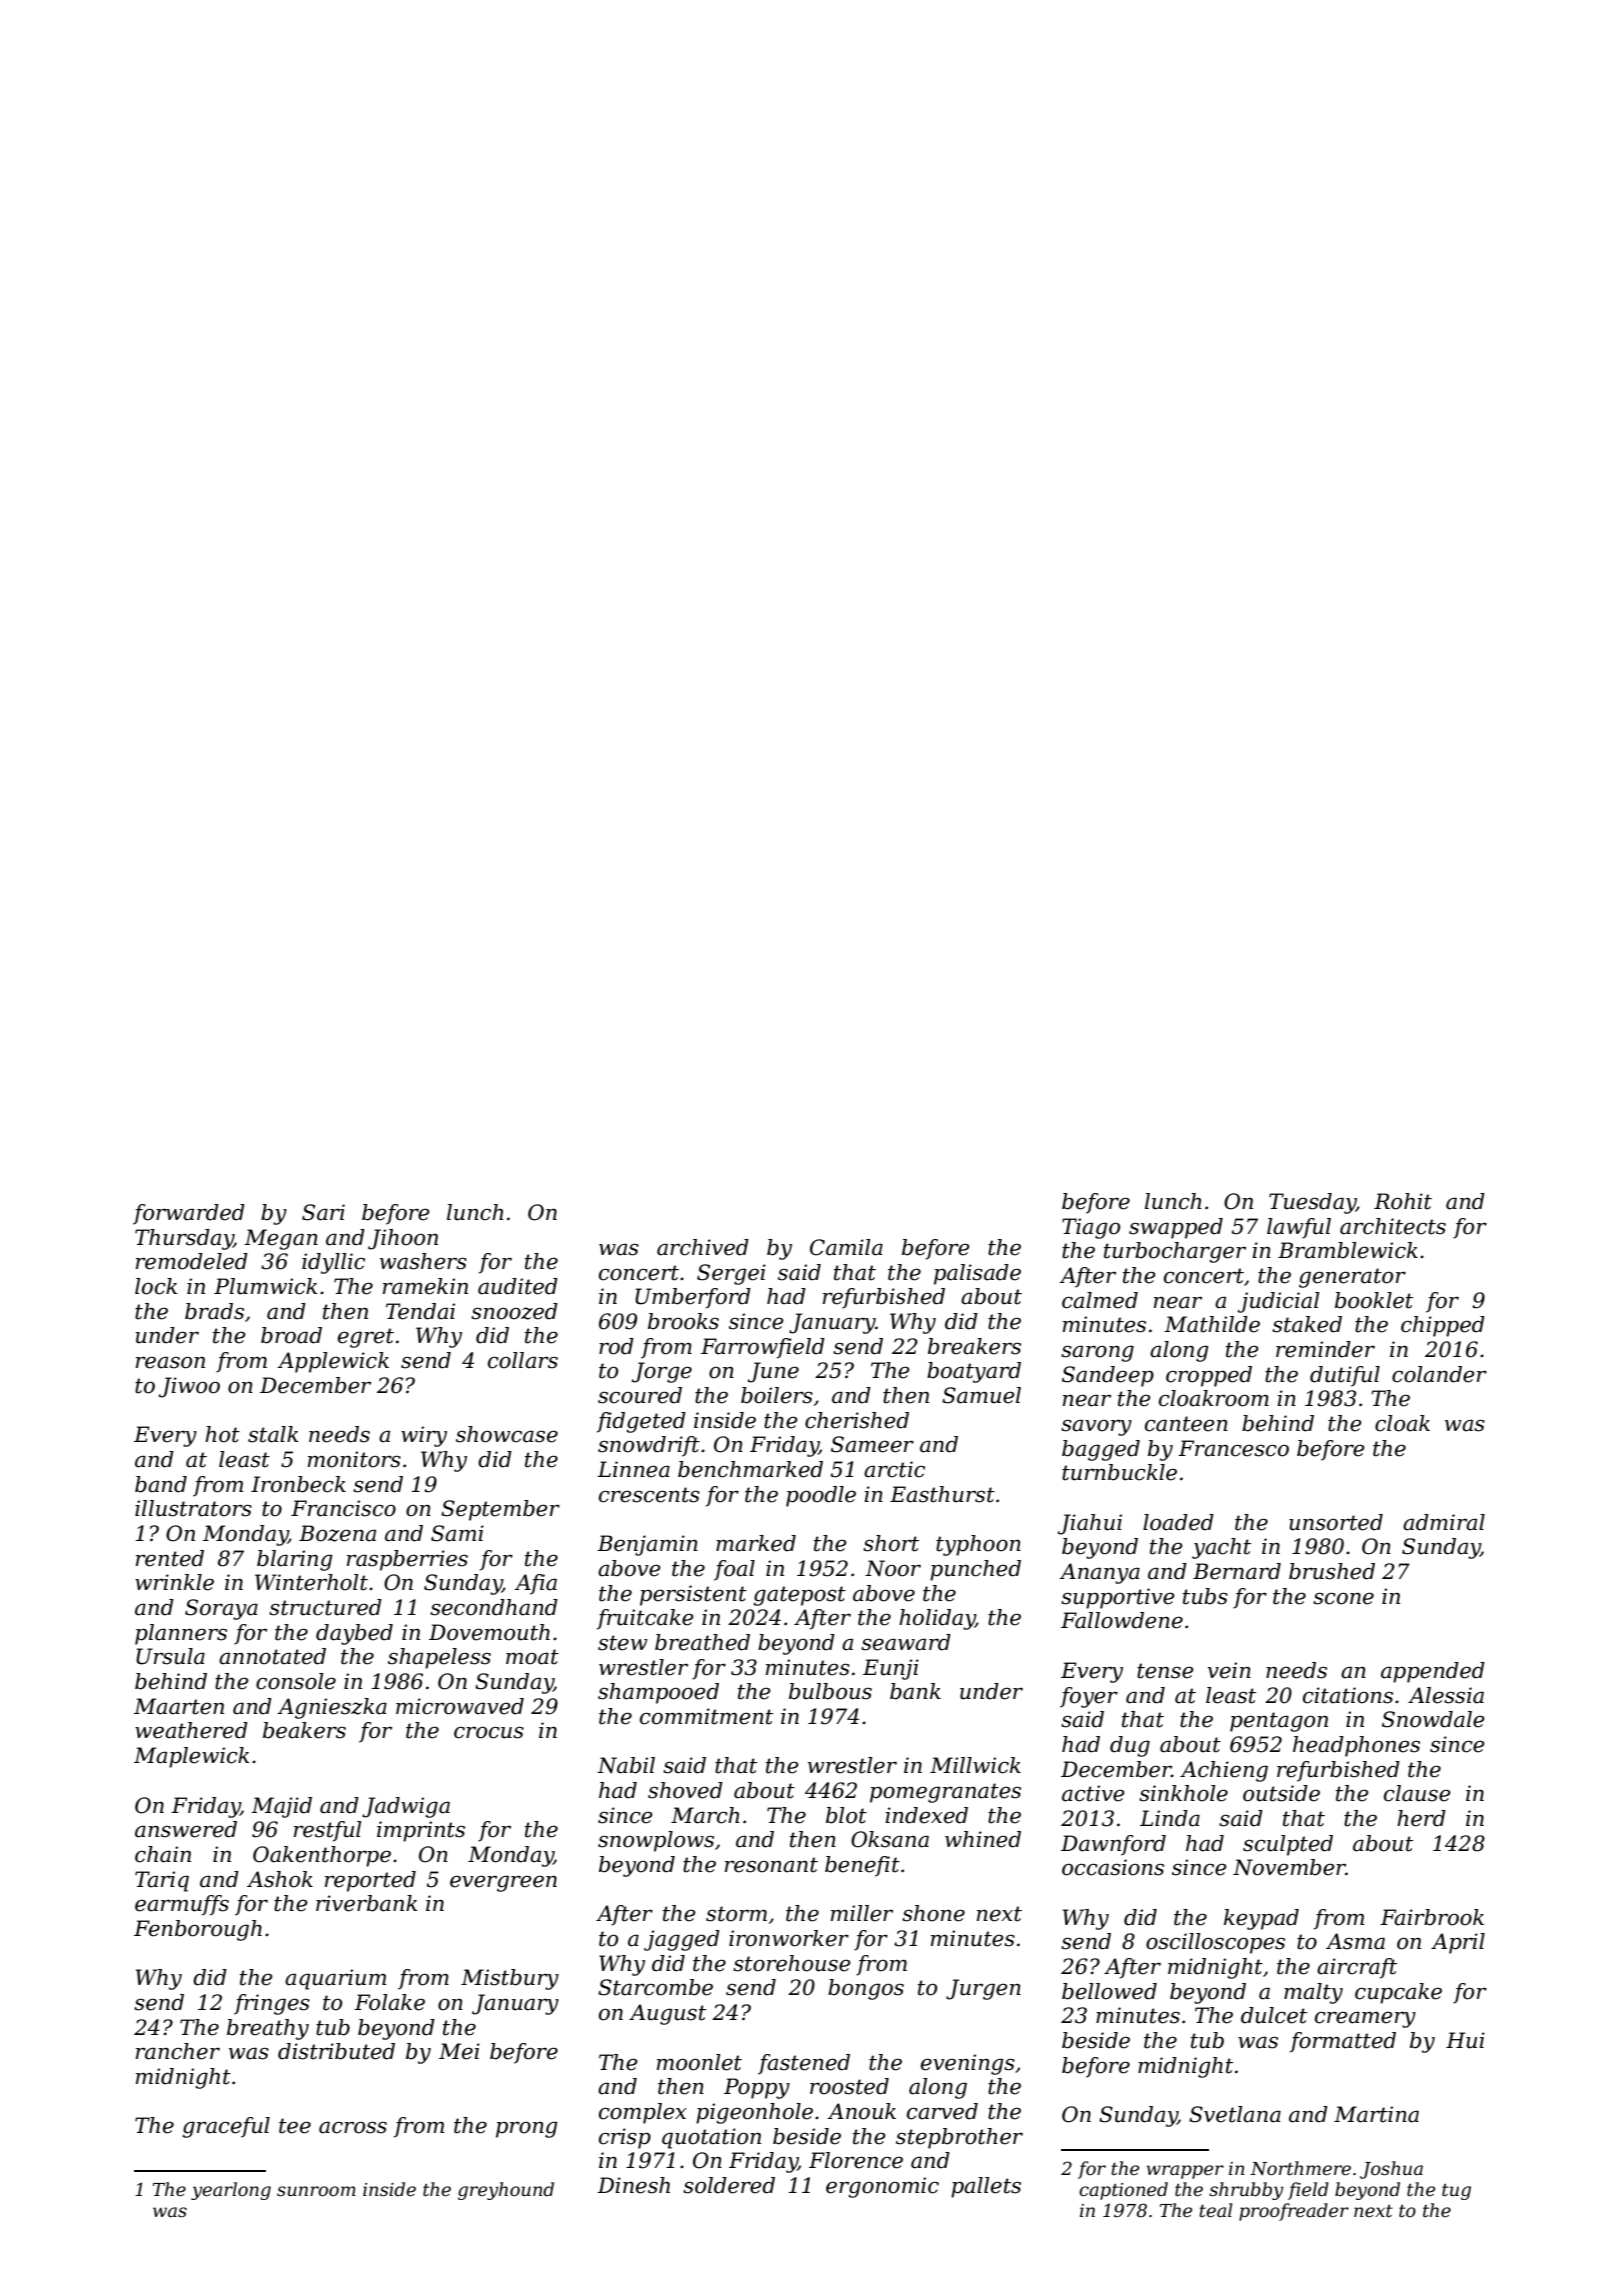  Describe the element at coordinates (273, 1434) in the image. I see `stalk` at that location.
